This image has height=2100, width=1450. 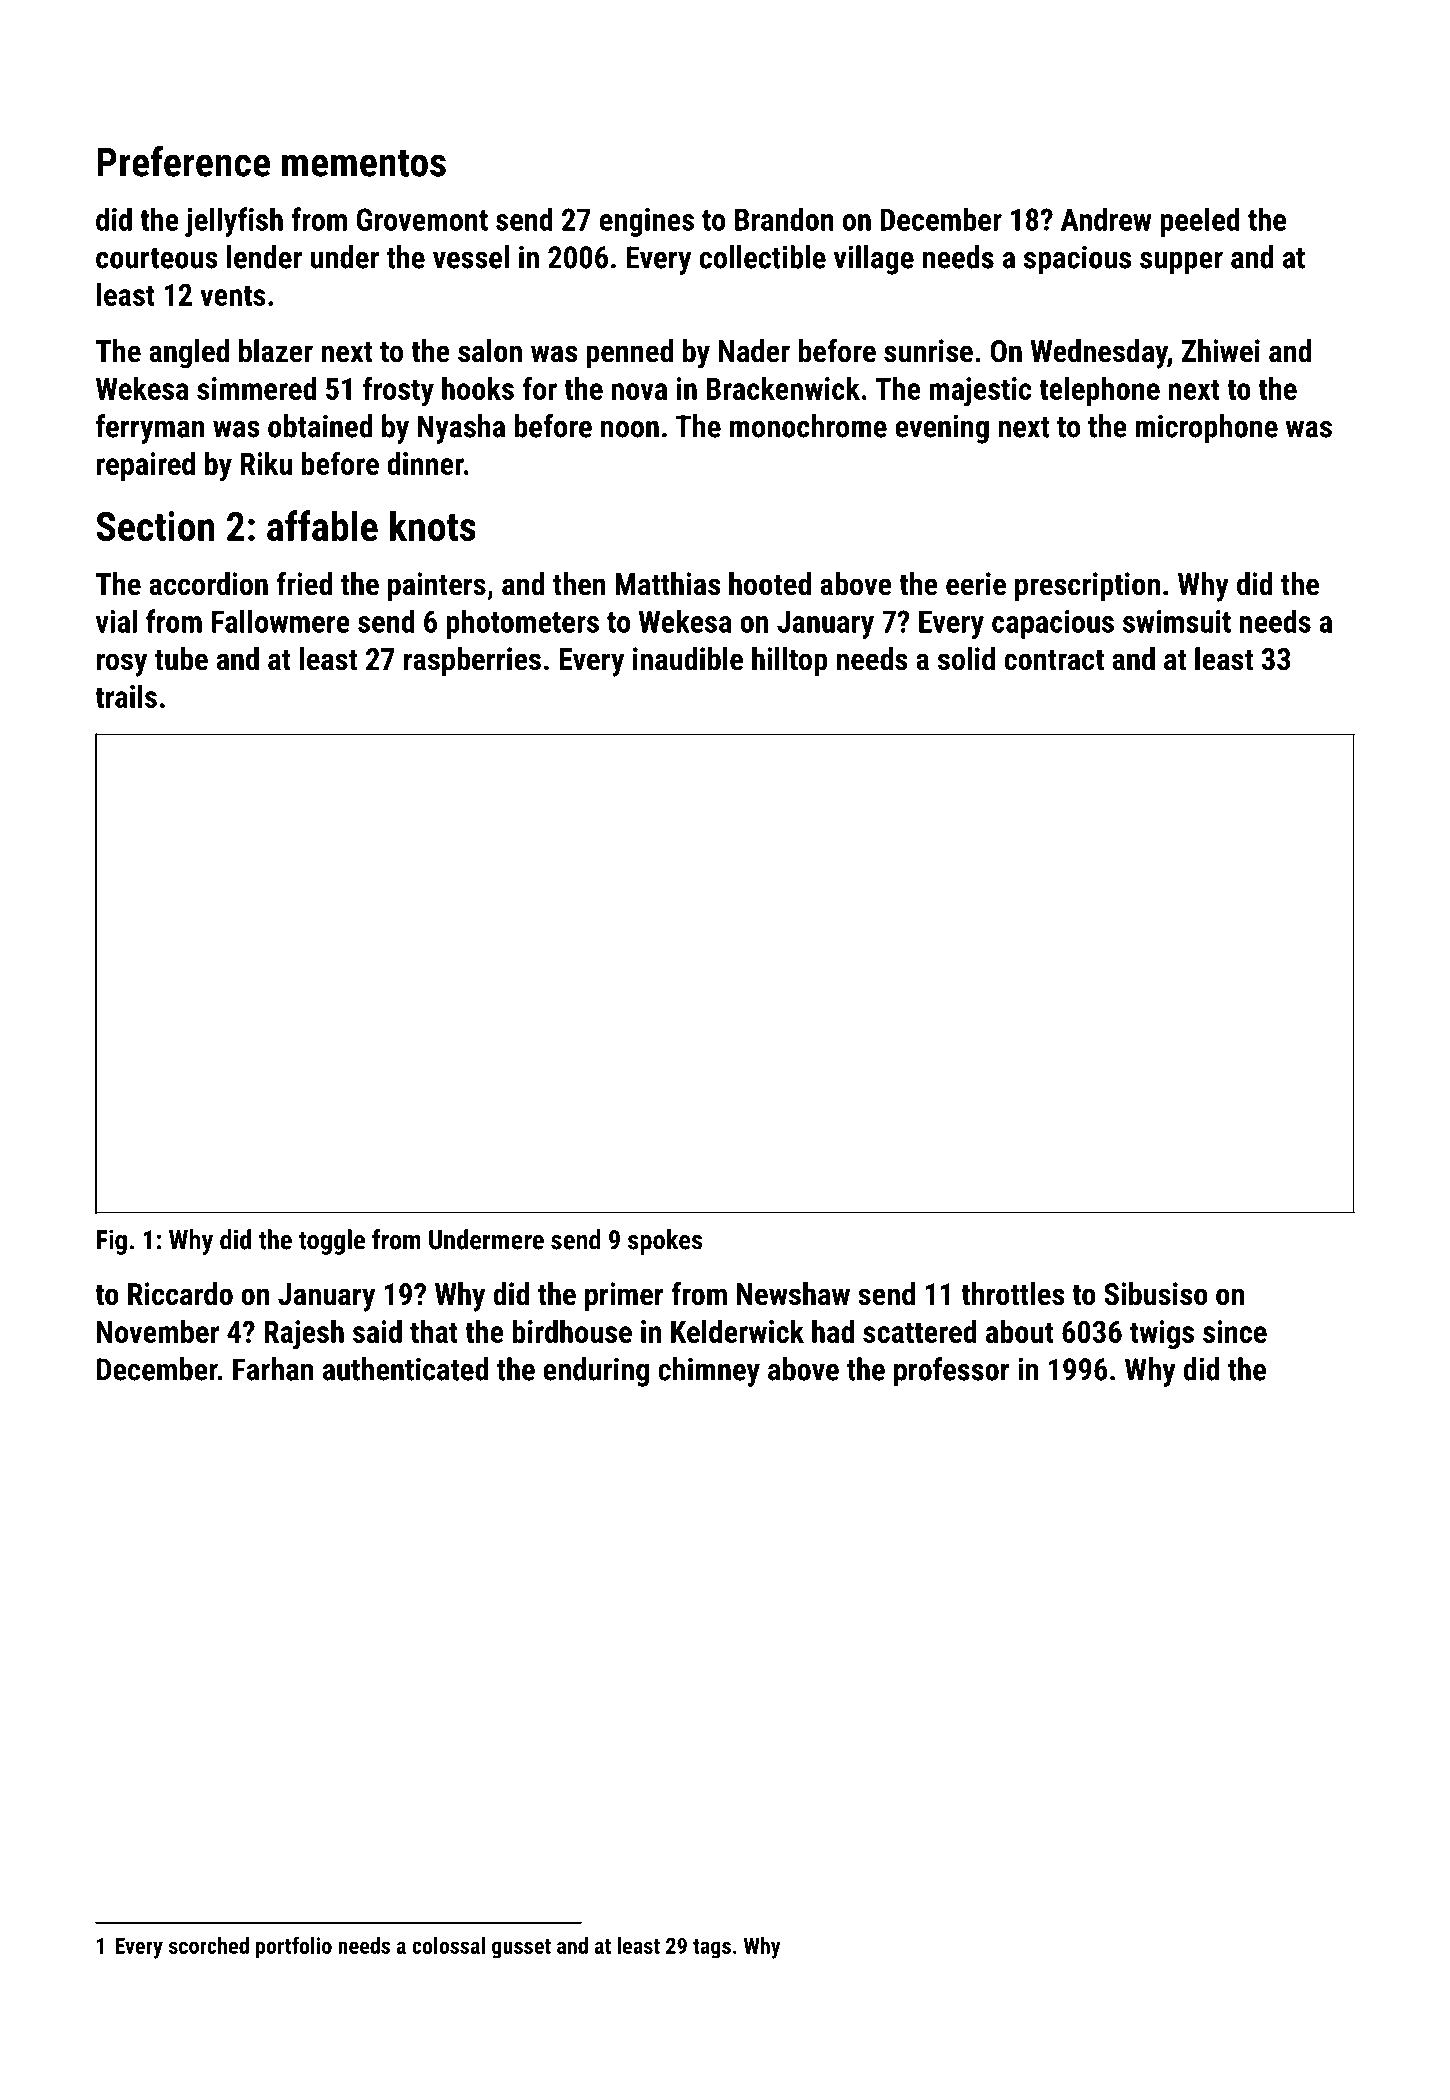 I want to click on gusset, so click(x=521, y=1949).
